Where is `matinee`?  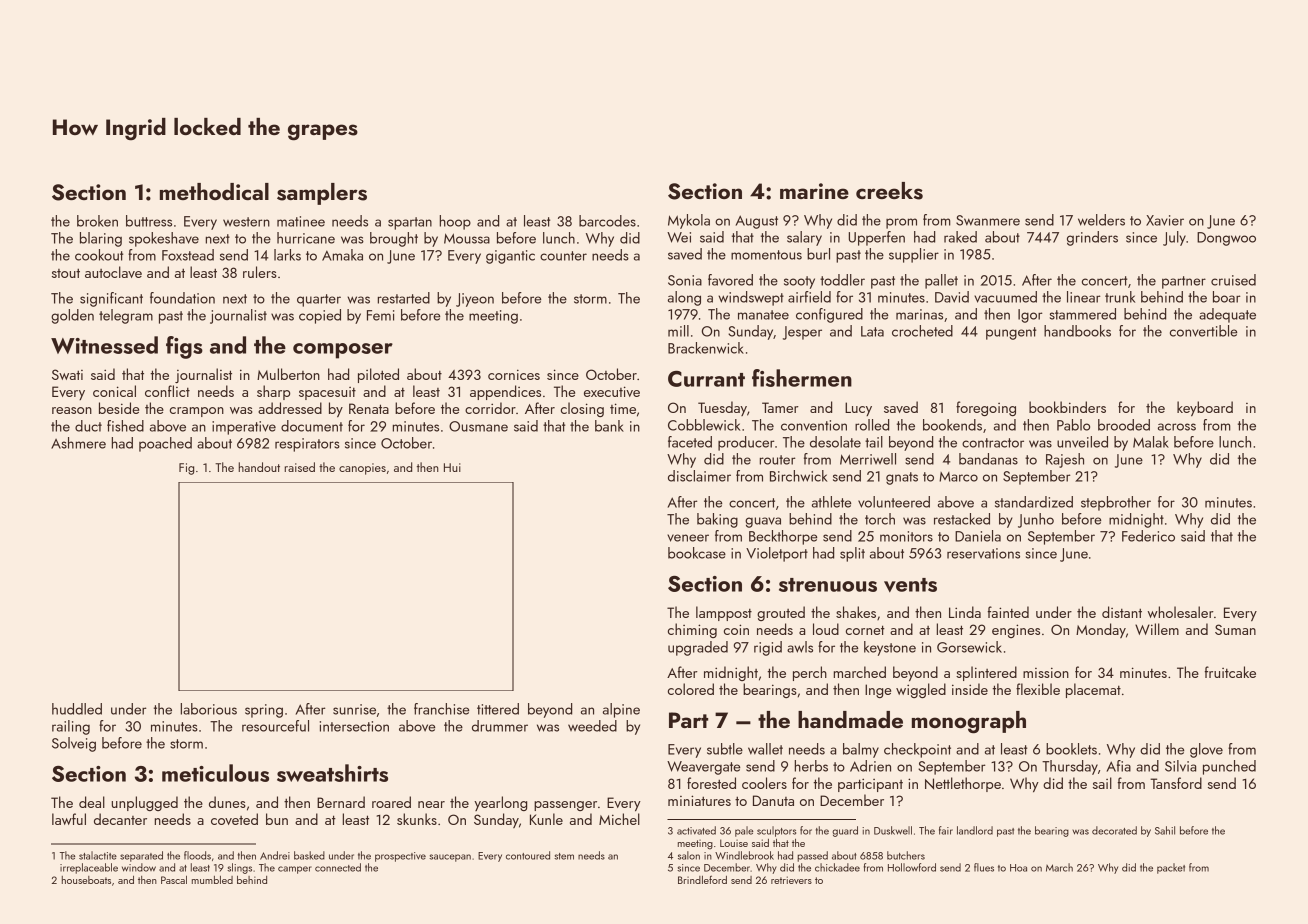
matinee is located at coordinates (301, 221).
